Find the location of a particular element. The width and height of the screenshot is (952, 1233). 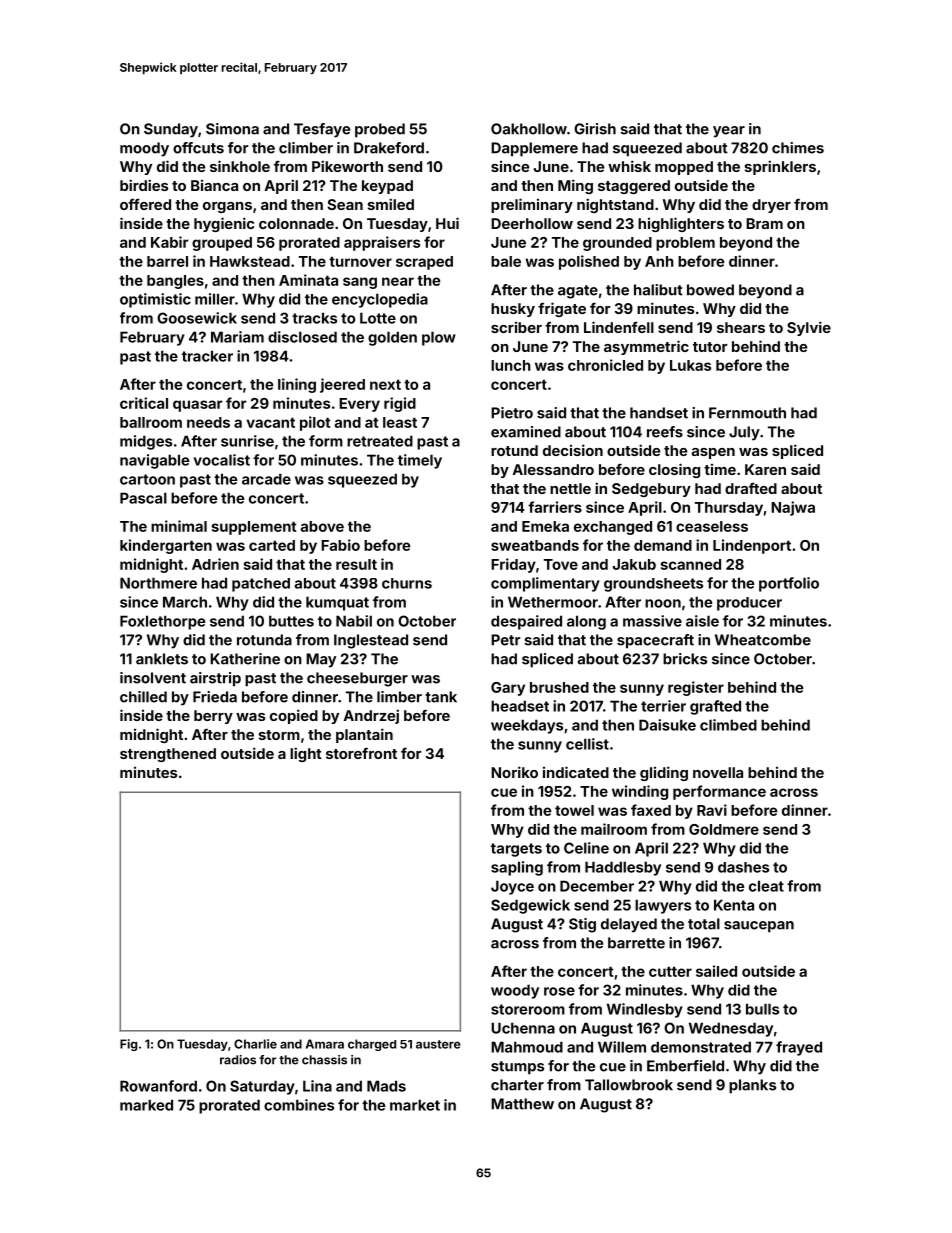

organs is located at coordinates (227, 207).
